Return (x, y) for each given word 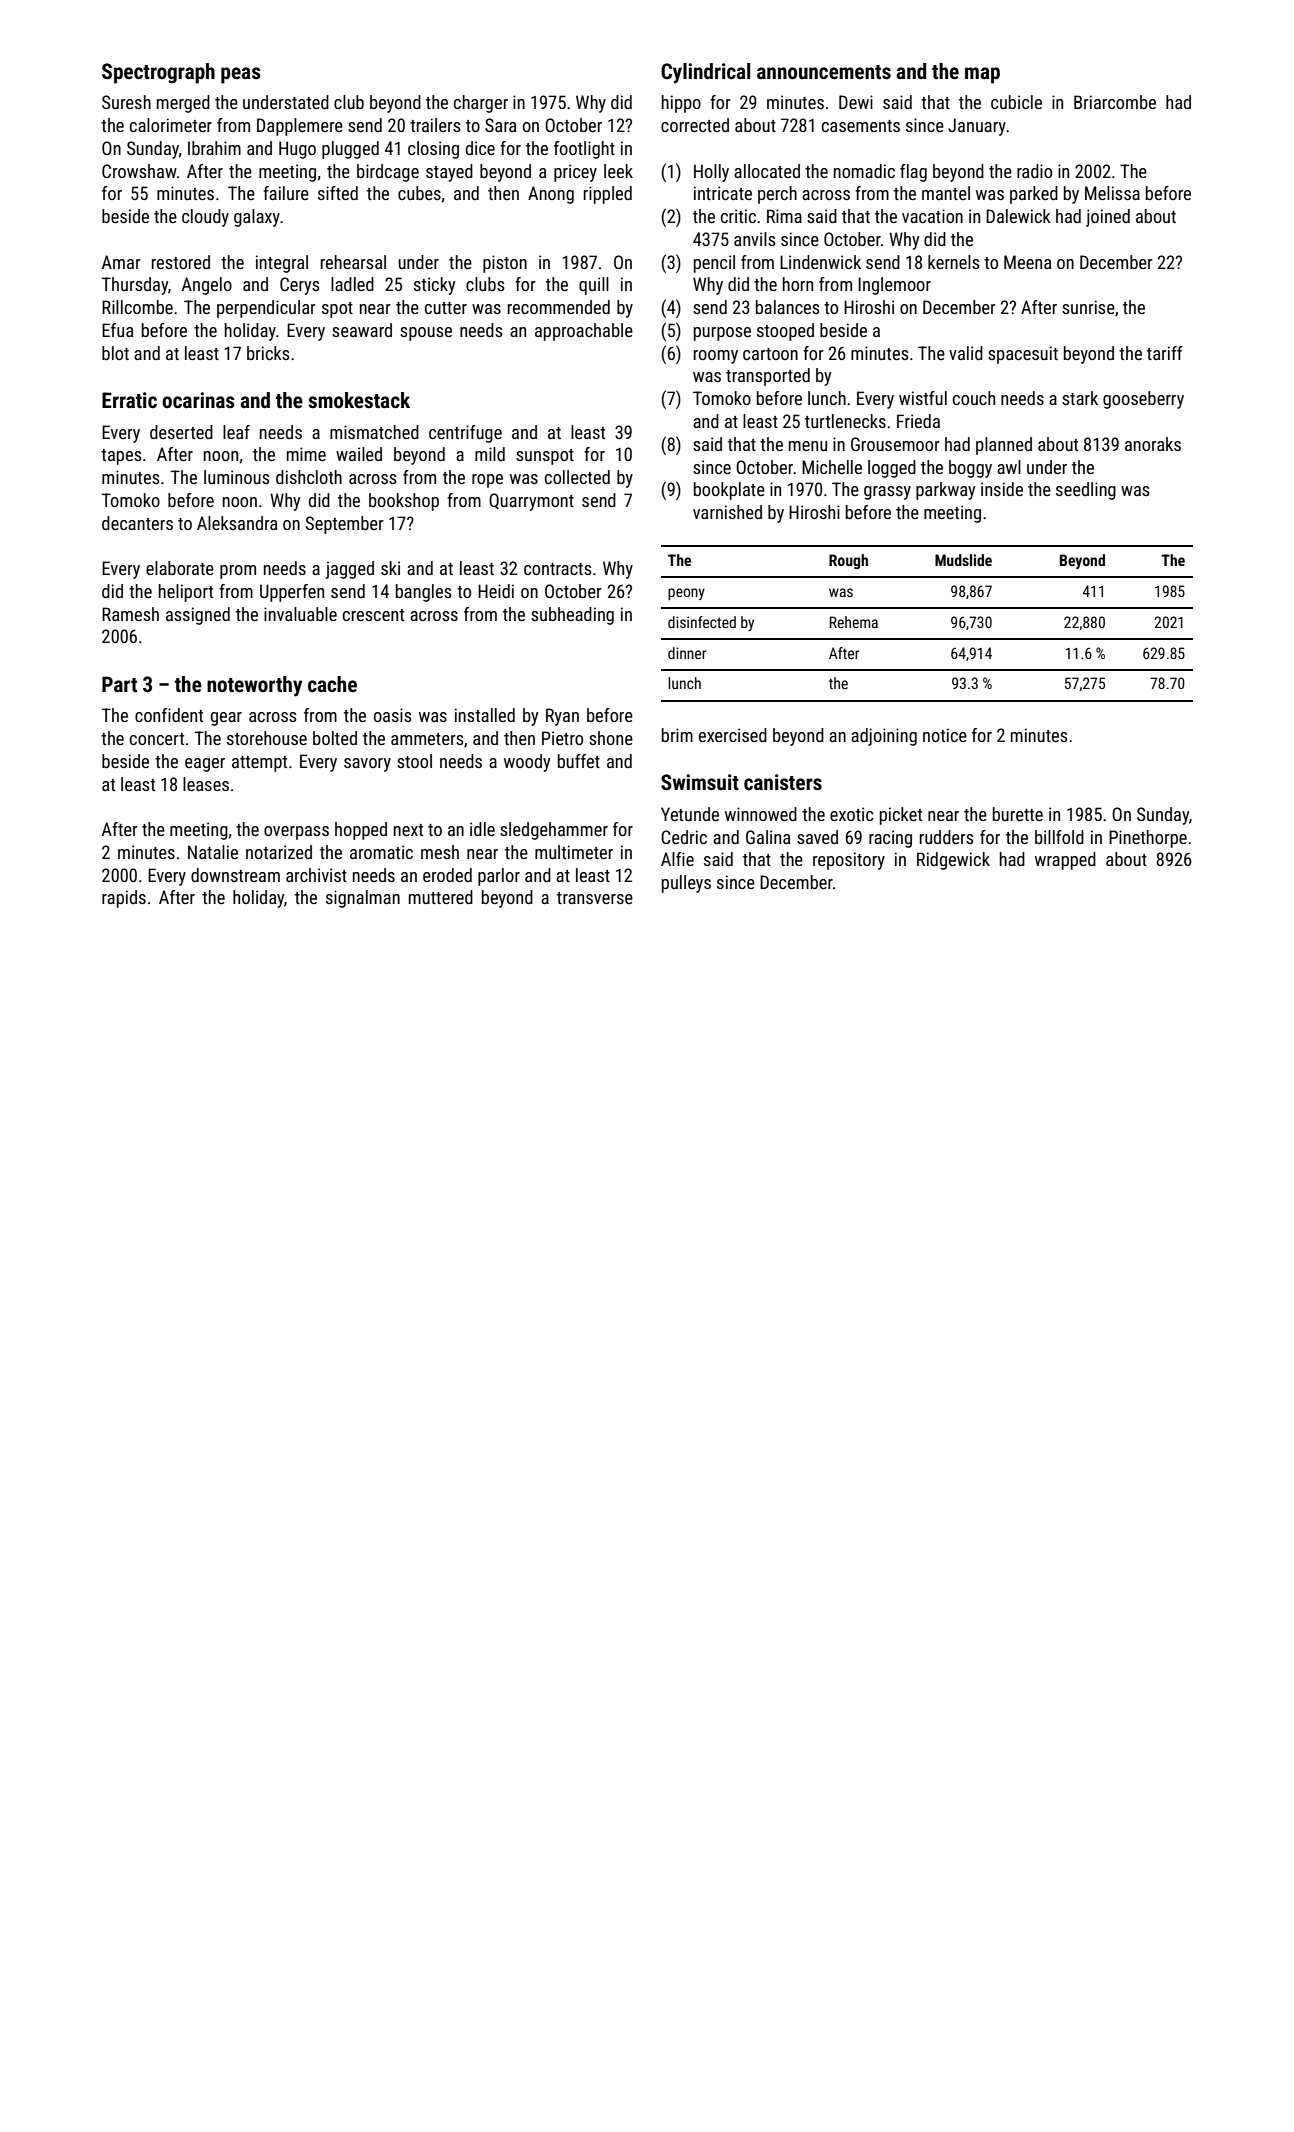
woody (527, 763)
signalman (363, 899)
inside (1002, 489)
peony (686, 594)
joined (1108, 218)
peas (241, 75)
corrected (695, 125)
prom (238, 572)
